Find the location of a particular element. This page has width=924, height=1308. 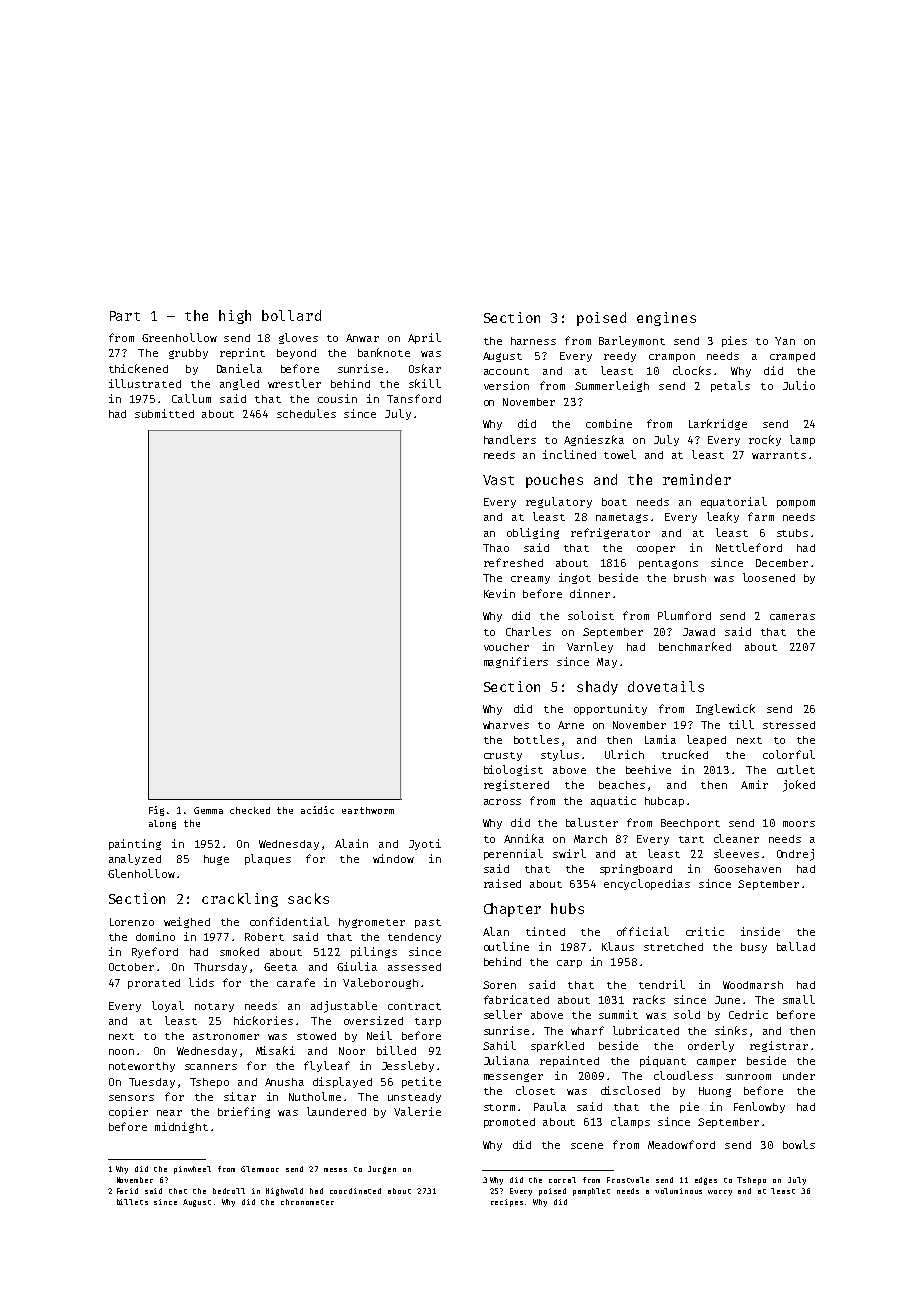

voucher is located at coordinates (506, 647).
